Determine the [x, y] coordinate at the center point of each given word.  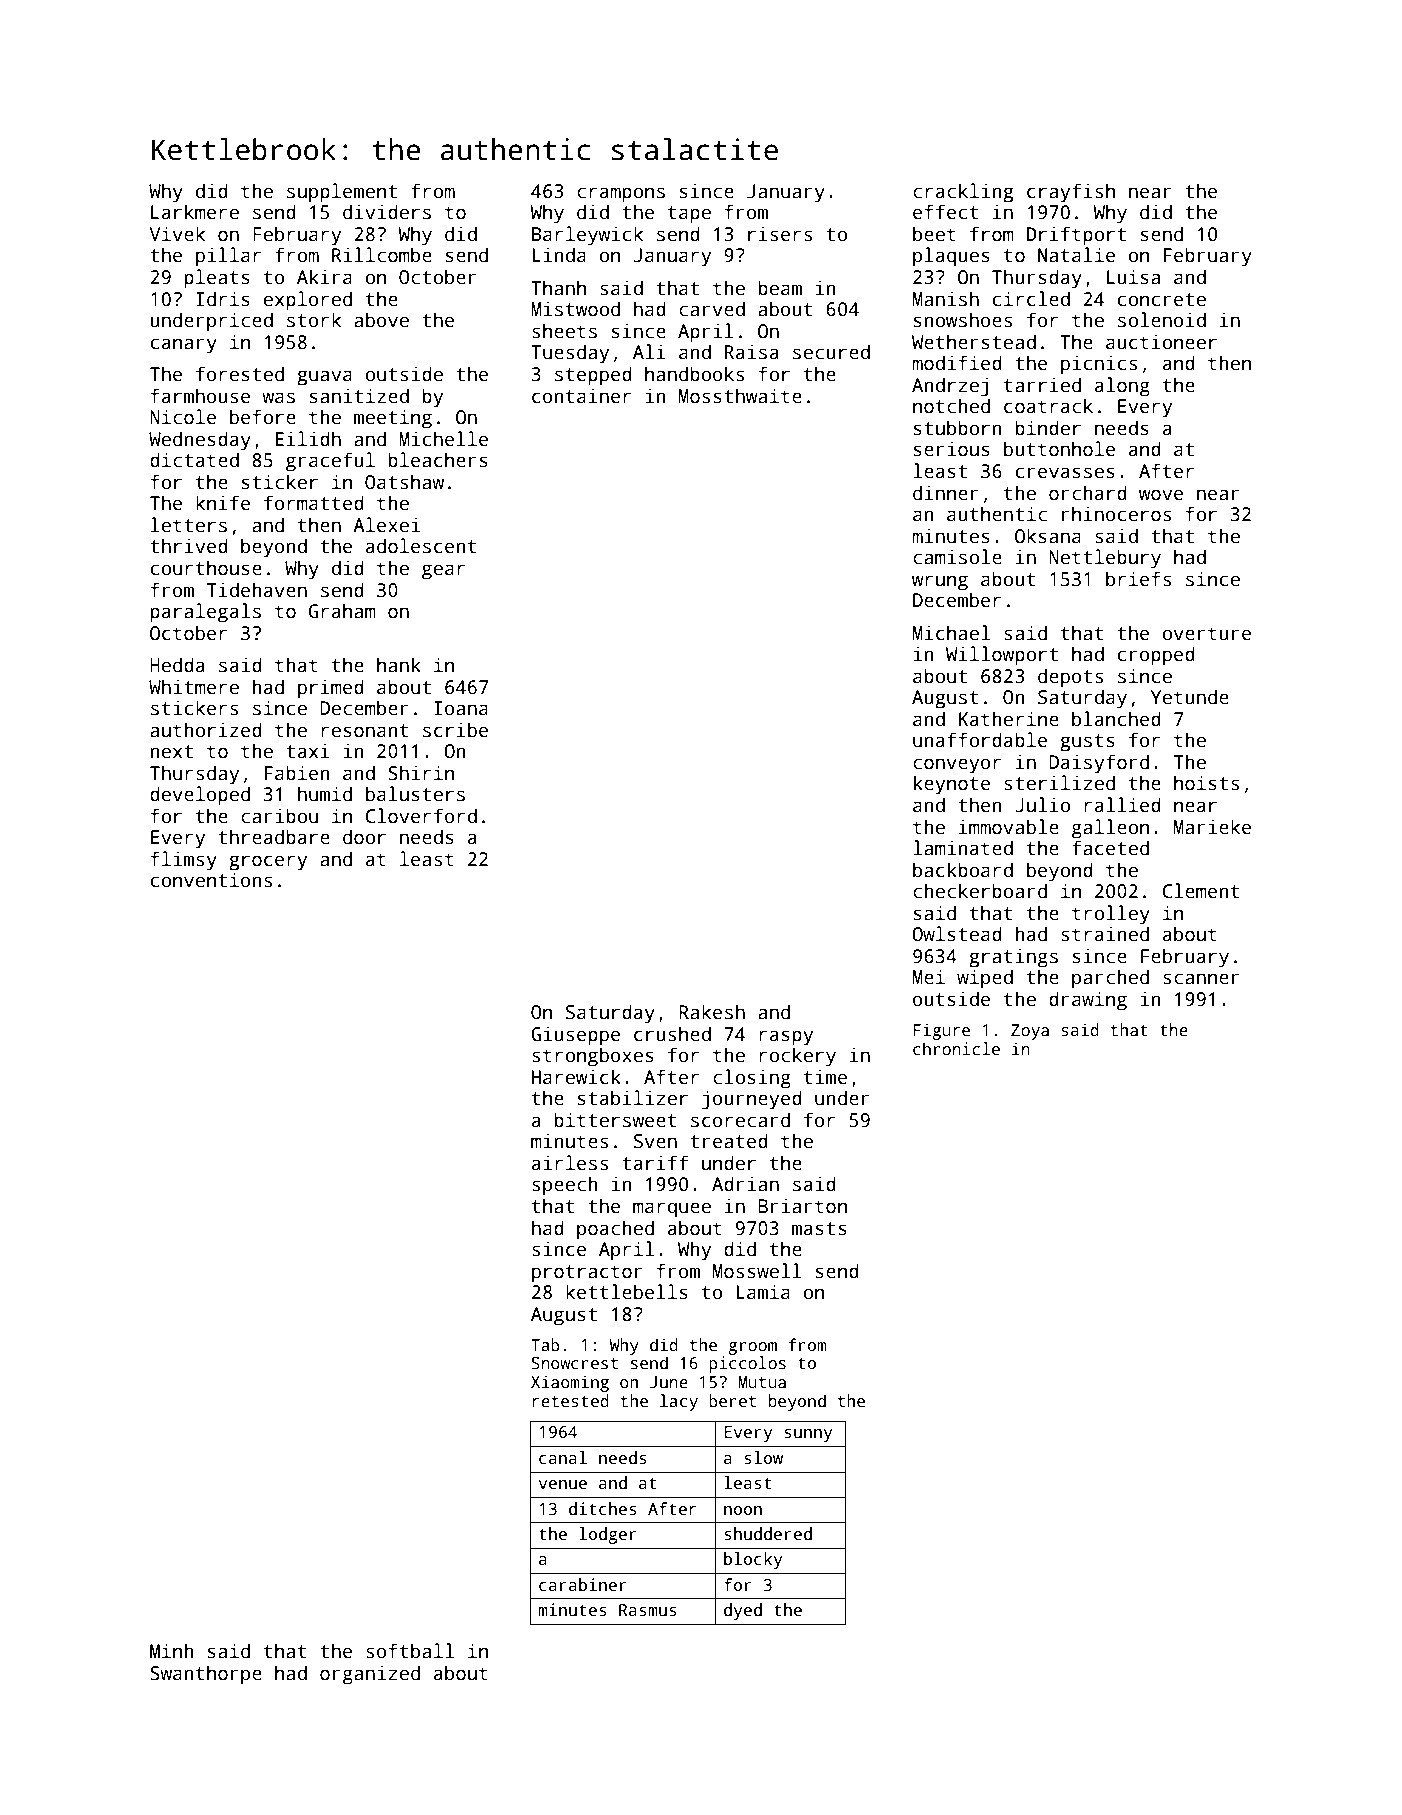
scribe [455, 730]
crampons [621, 195]
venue [563, 1485]
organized [370, 1675]
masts [819, 1229]
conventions [211, 880]
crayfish [1071, 193]
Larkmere [195, 212]
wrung [940, 583]
